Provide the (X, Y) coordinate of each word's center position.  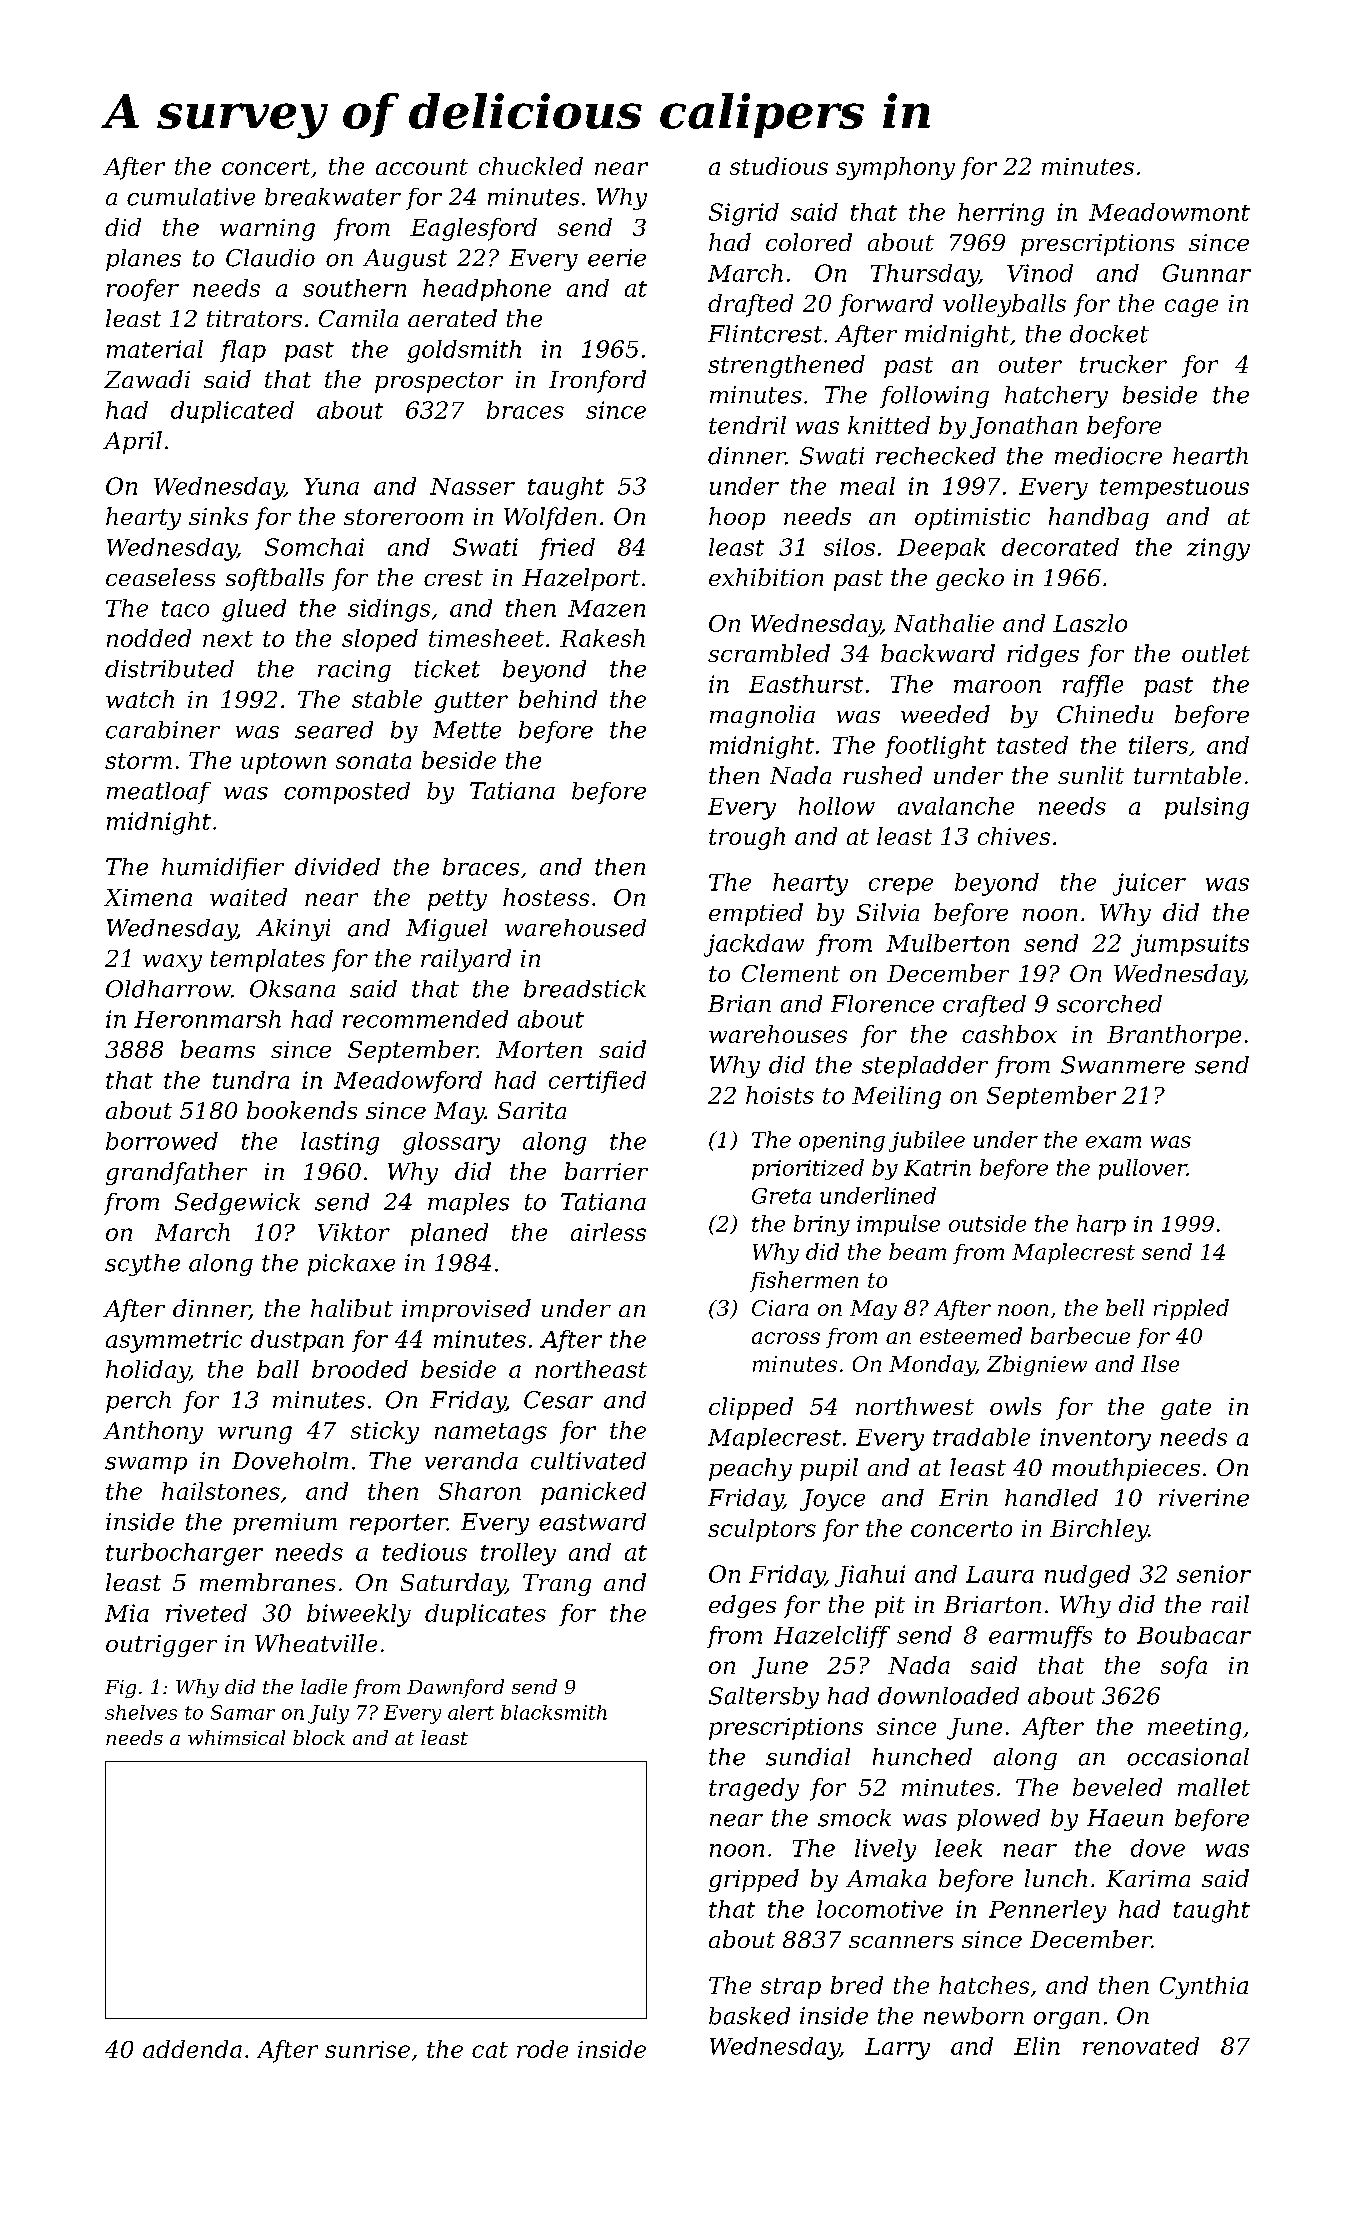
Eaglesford (473, 229)
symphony (895, 168)
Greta (781, 1196)
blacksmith (554, 1712)
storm (138, 761)
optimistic (972, 519)
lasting (340, 1143)
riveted (206, 1613)
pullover (1143, 1169)
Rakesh (602, 638)
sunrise (367, 2049)
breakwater (333, 197)
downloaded (948, 1696)
